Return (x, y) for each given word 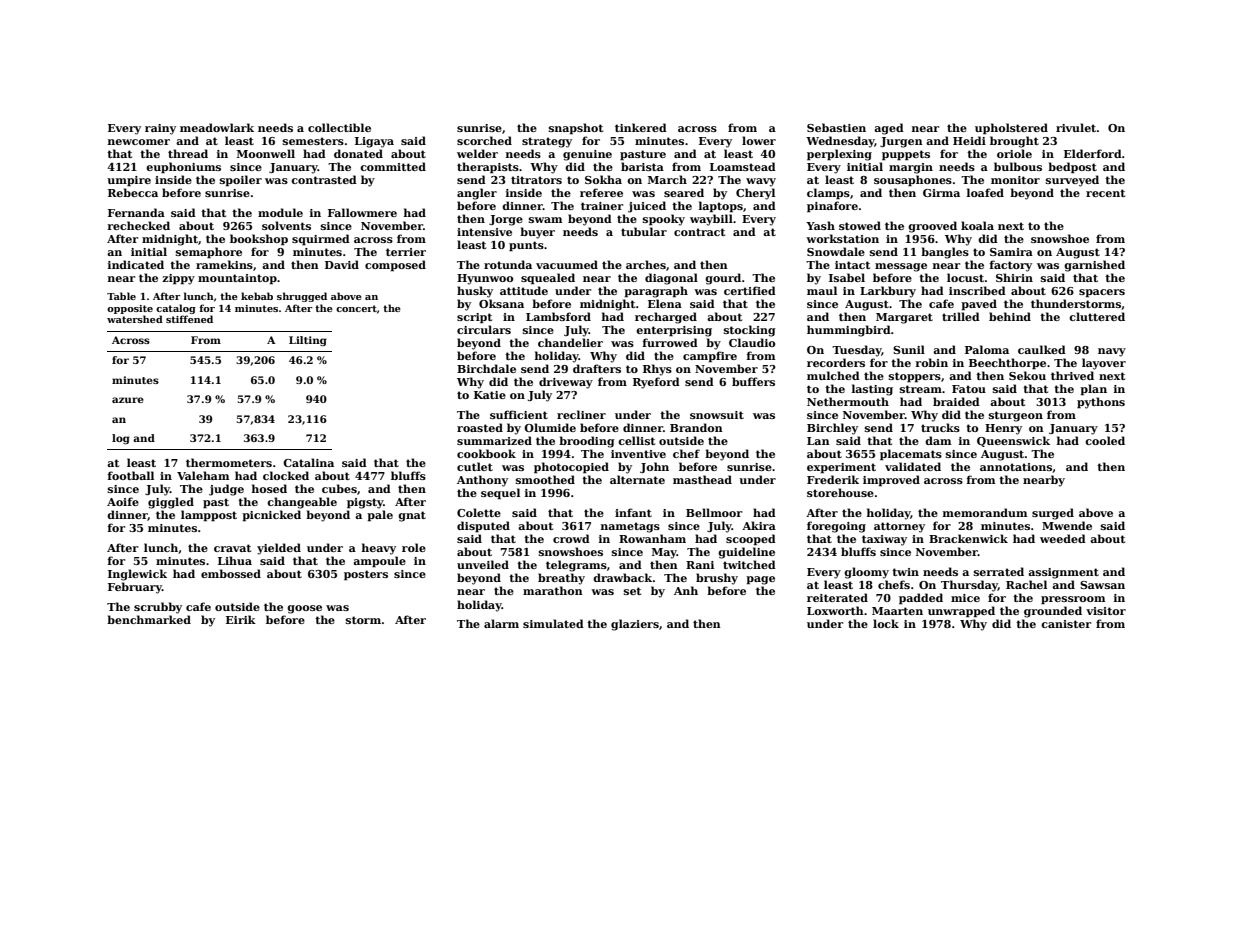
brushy (717, 579)
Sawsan (1102, 585)
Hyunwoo (485, 279)
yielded (279, 549)
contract (699, 232)
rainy (160, 129)
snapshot (576, 129)
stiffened (189, 319)
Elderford (1093, 153)
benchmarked (149, 619)
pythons (1101, 403)
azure (128, 400)
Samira (1011, 252)
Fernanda (136, 212)
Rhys (657, 370)
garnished (1094, 266)
